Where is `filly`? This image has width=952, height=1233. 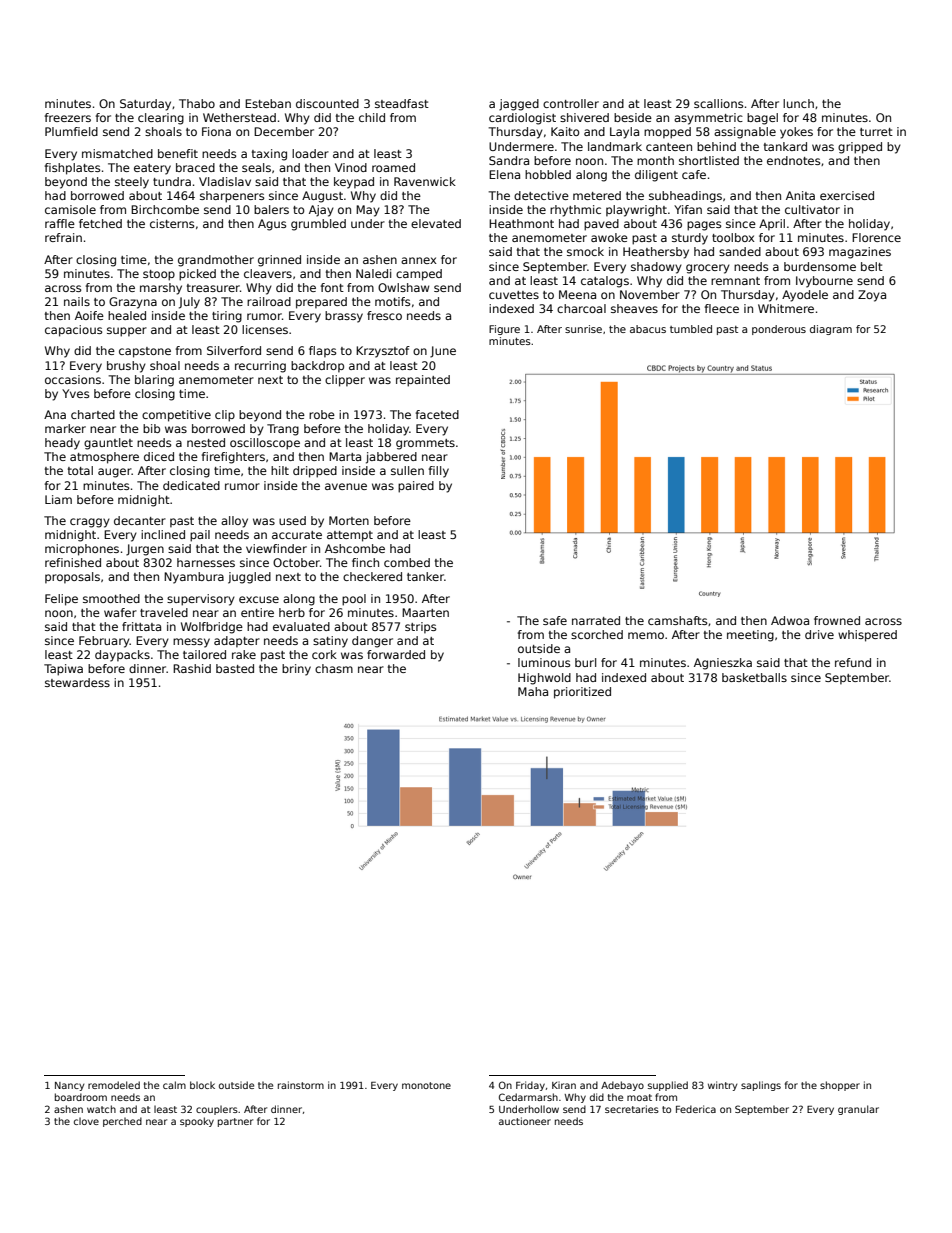 filly is located at coordinates (439, 472).
